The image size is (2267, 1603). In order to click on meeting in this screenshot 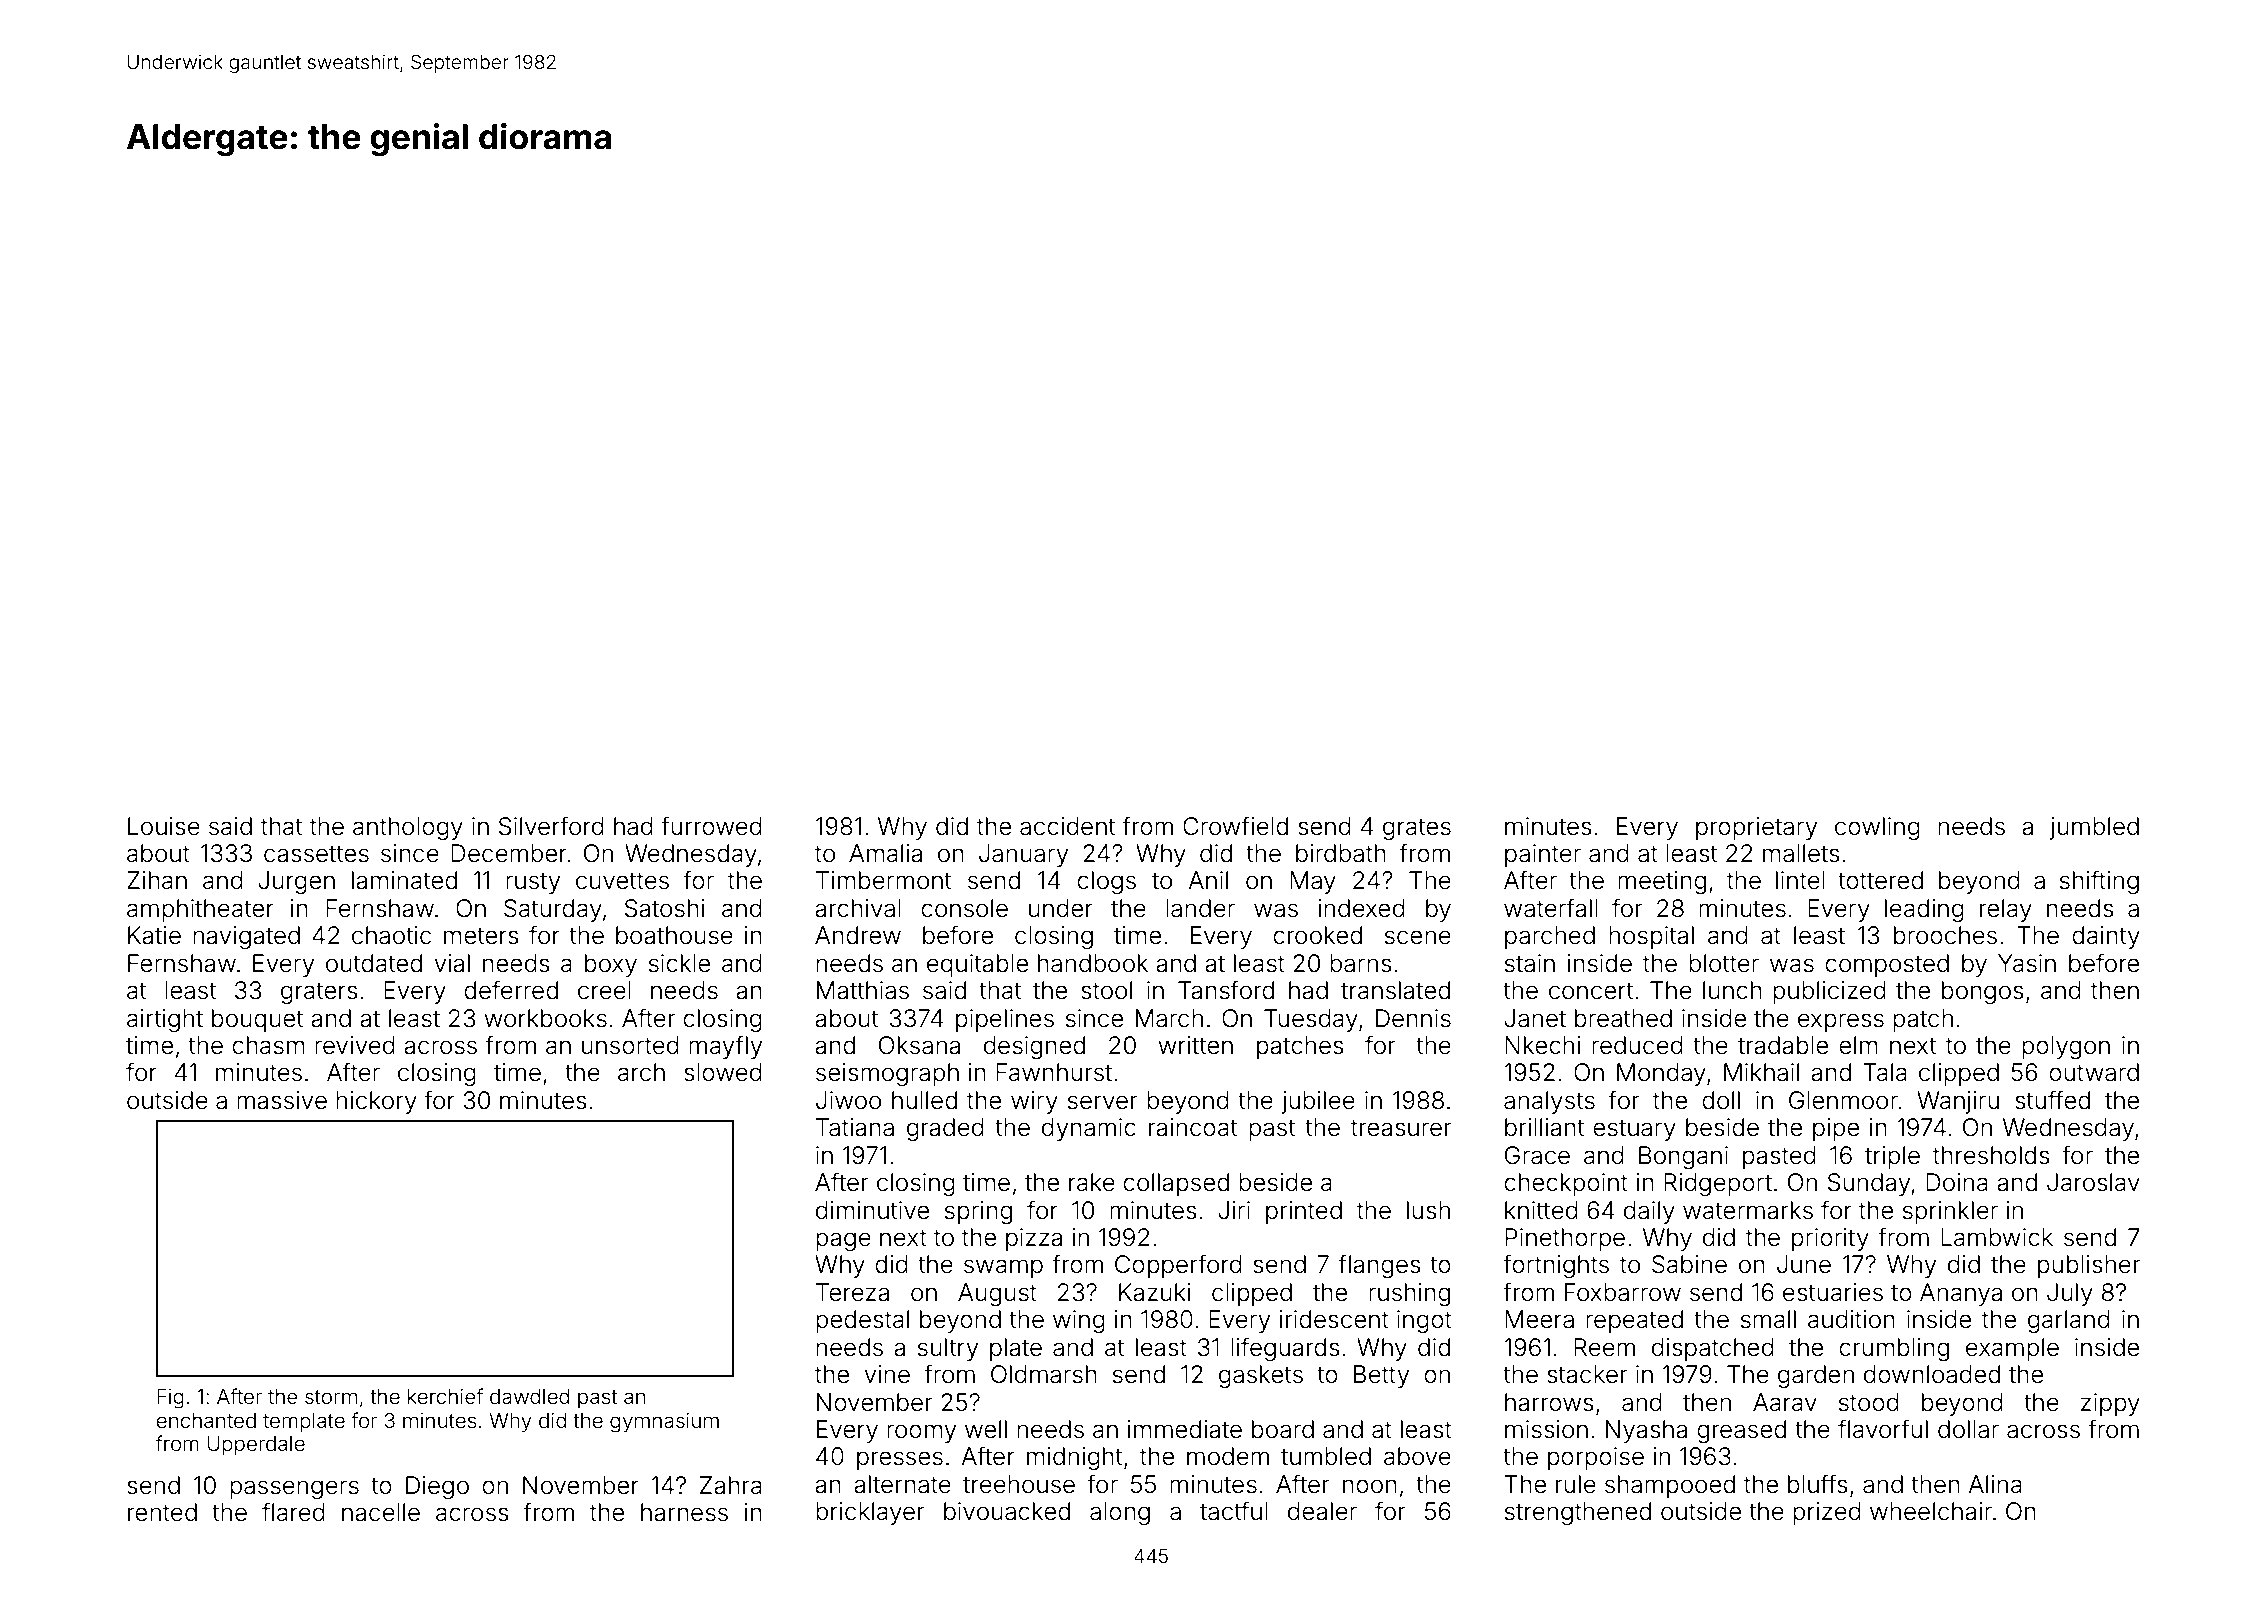, I will do `click(1662, 882)`.
